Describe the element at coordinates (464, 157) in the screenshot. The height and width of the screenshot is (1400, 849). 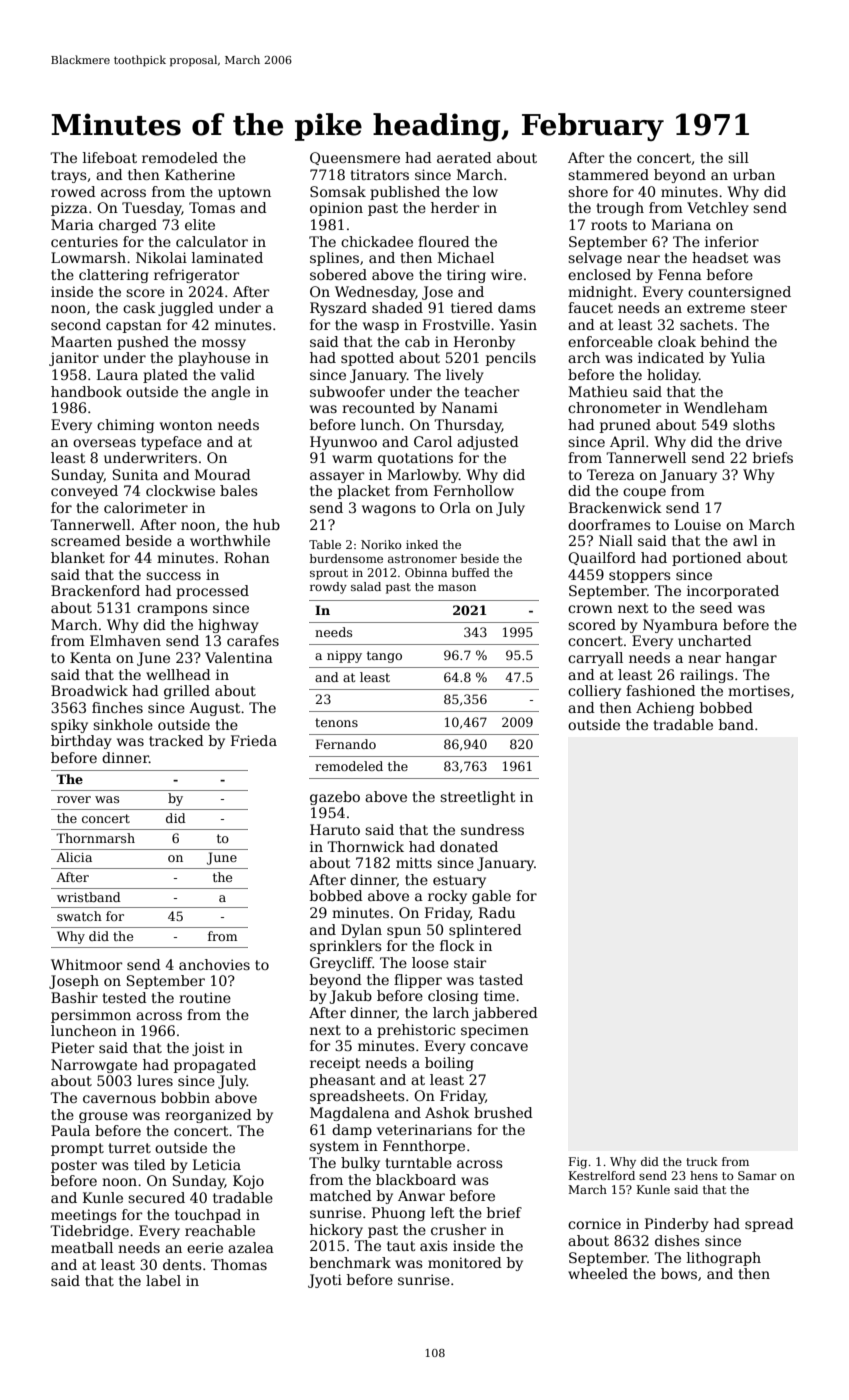
I see `aerated` at that location.
